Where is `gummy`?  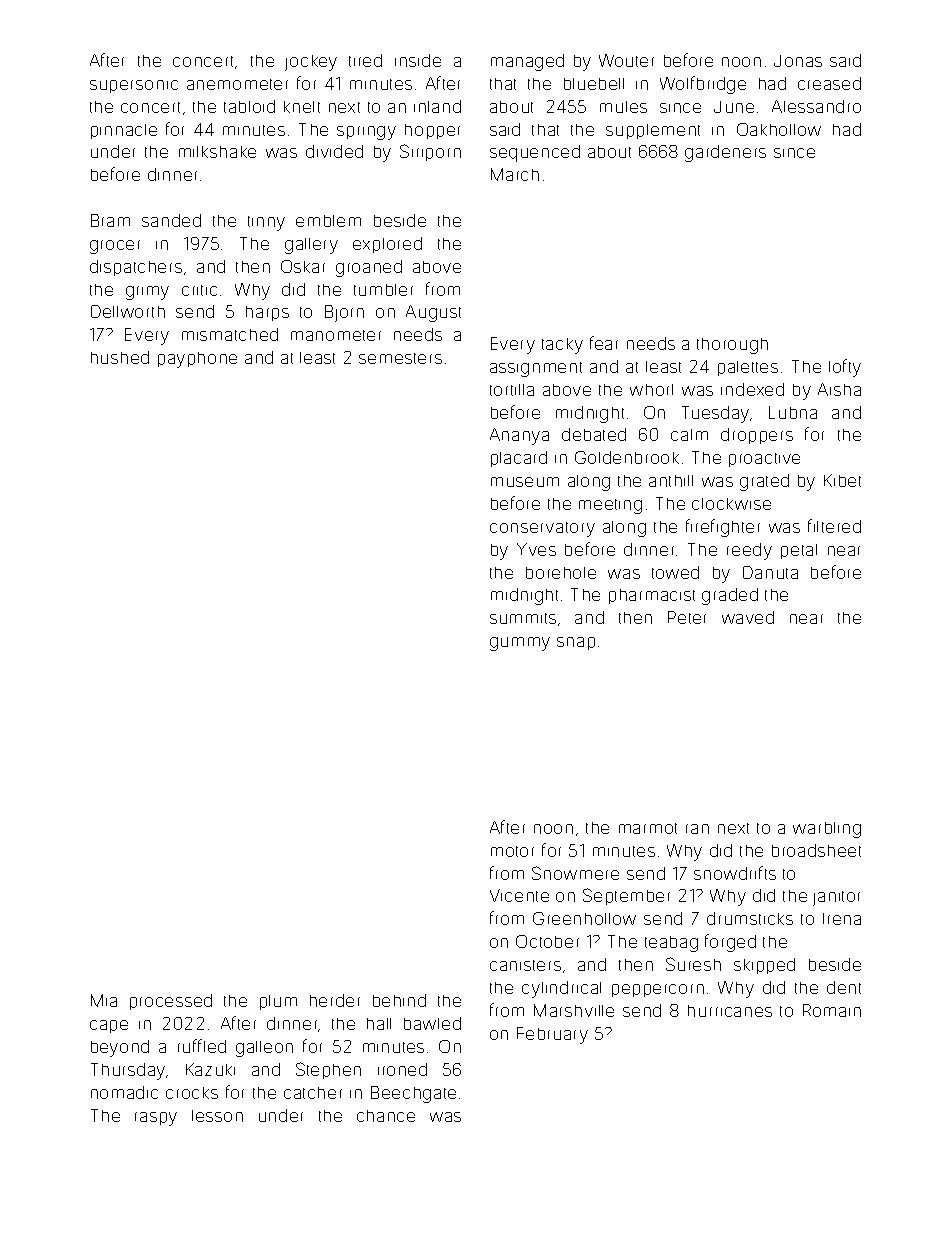
gummy is located at coordinates (520, 644).
